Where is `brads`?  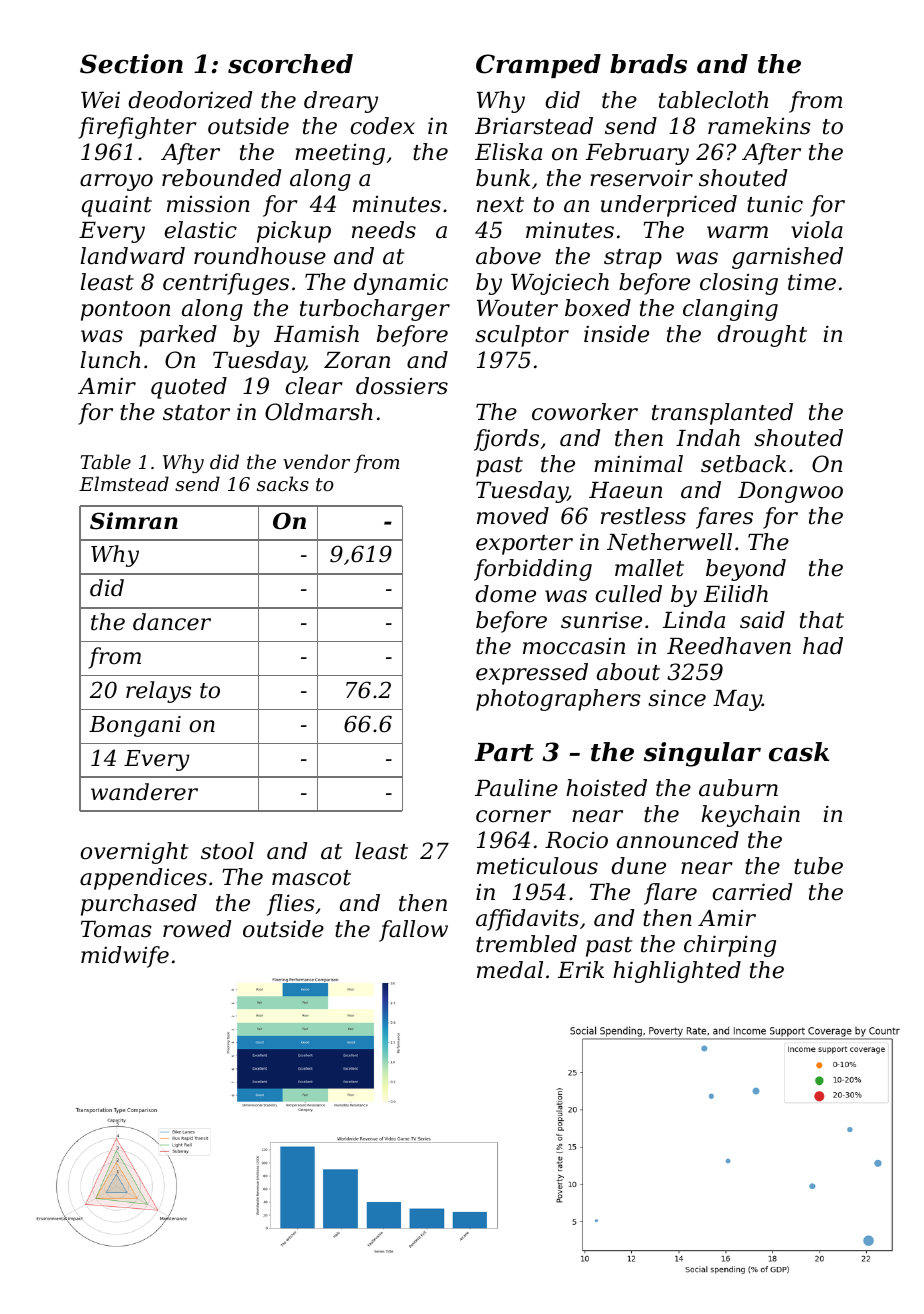 brads is located at coordinates (648, 64).
